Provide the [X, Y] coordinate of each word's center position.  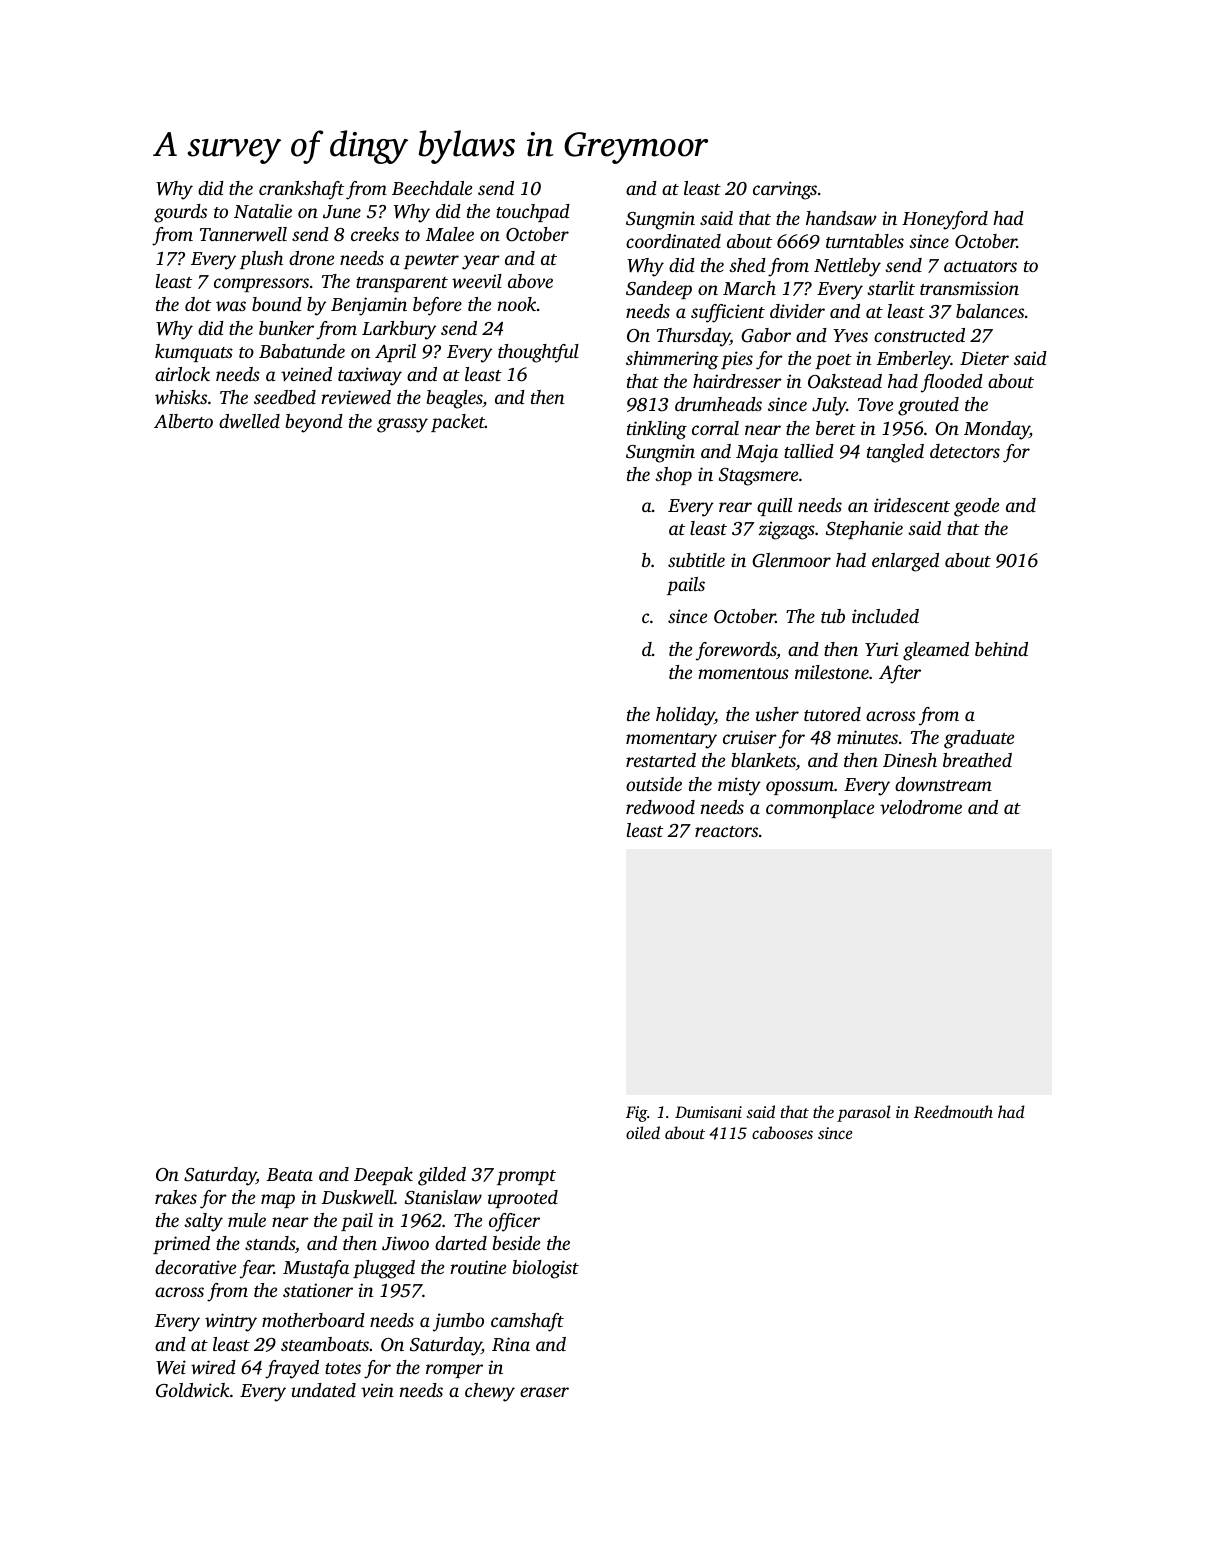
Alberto [183, 421]
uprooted [523, 1199]
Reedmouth [953, 1111]
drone [311, 258]
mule [247, 1220]
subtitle [696, 560]
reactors [726, 831]
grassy [402, 425]
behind [1001, 649]
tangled [895, 453]
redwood [660, 807]
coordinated [673, 241]
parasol [864, 1113]
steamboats [325, 1344]
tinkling [657, 430]
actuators [980, 266]
